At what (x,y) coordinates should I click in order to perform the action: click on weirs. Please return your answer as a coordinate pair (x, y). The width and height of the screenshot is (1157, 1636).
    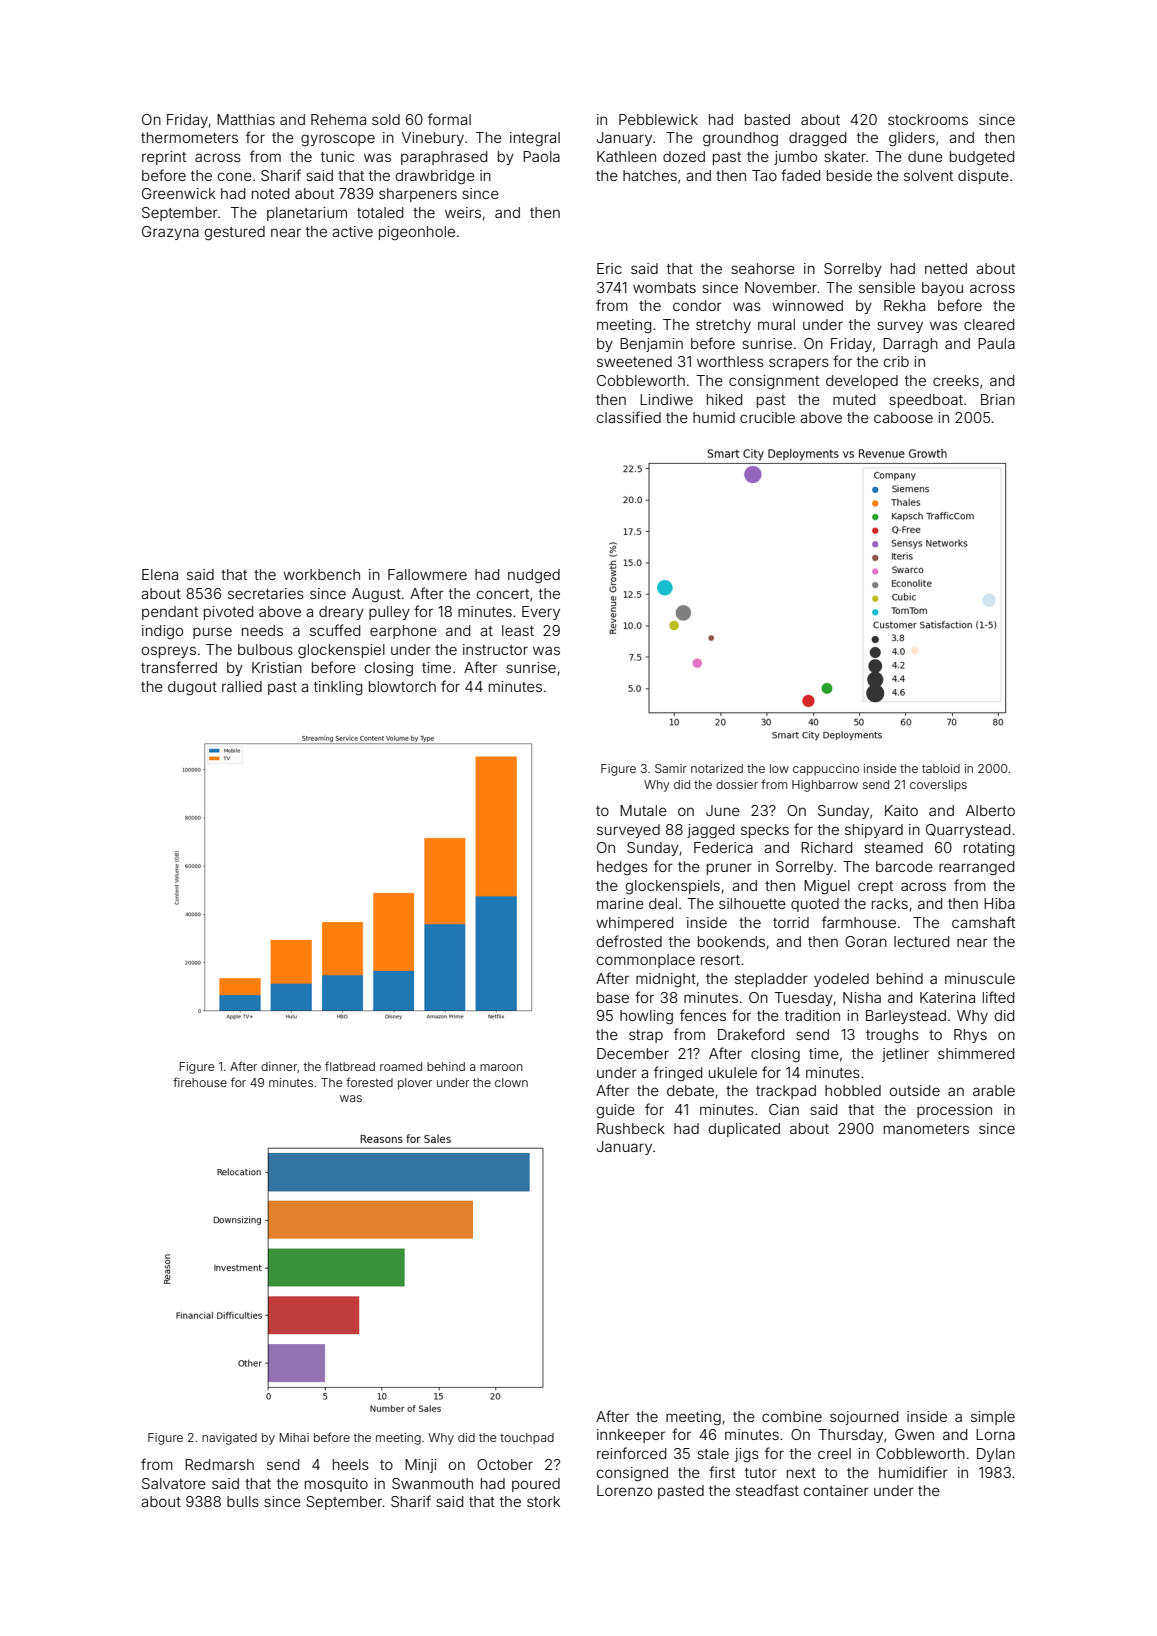
    Looking at the image, I should click on (463, 212).
